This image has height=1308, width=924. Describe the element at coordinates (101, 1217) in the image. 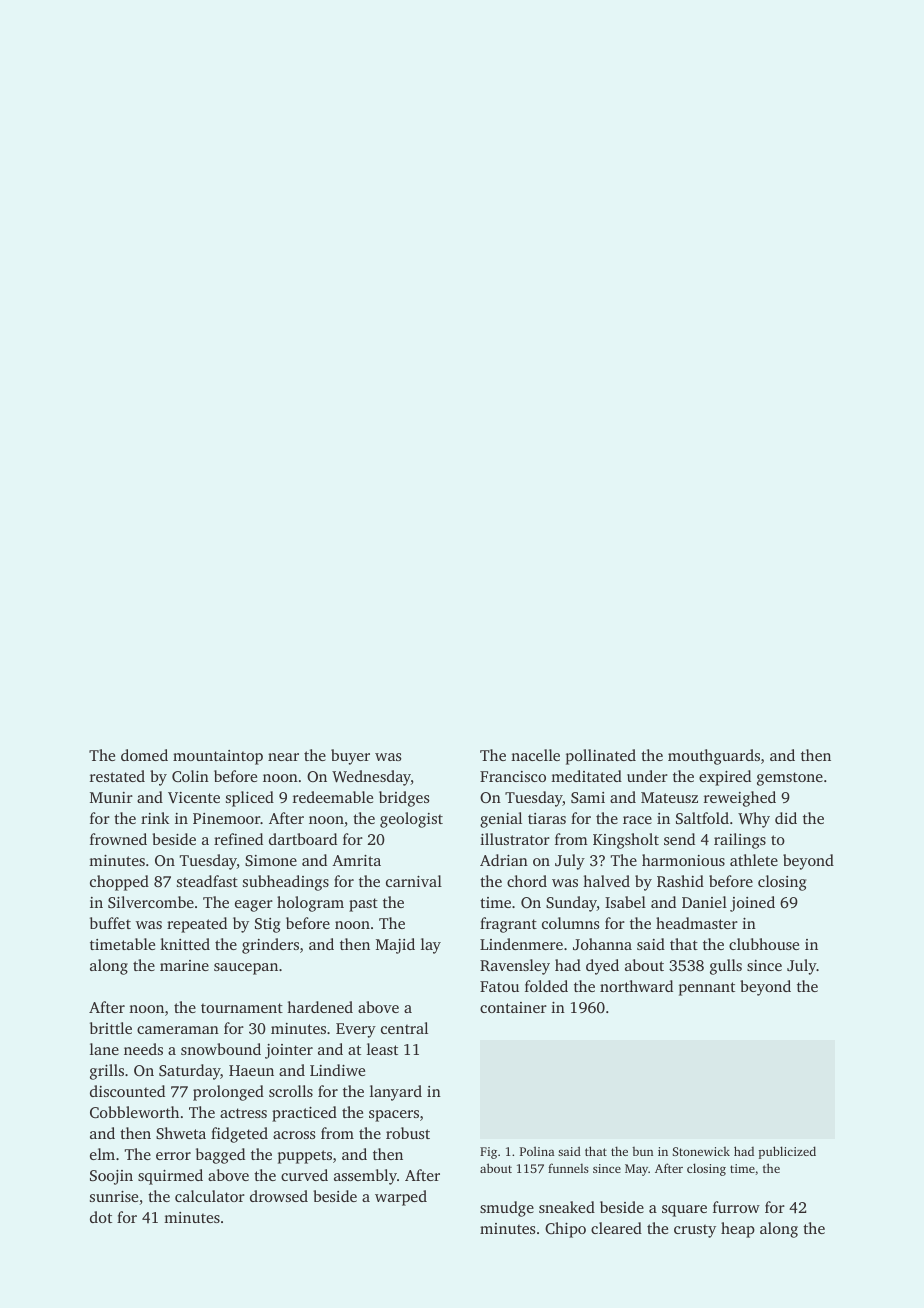

I see `dot` at that location.
